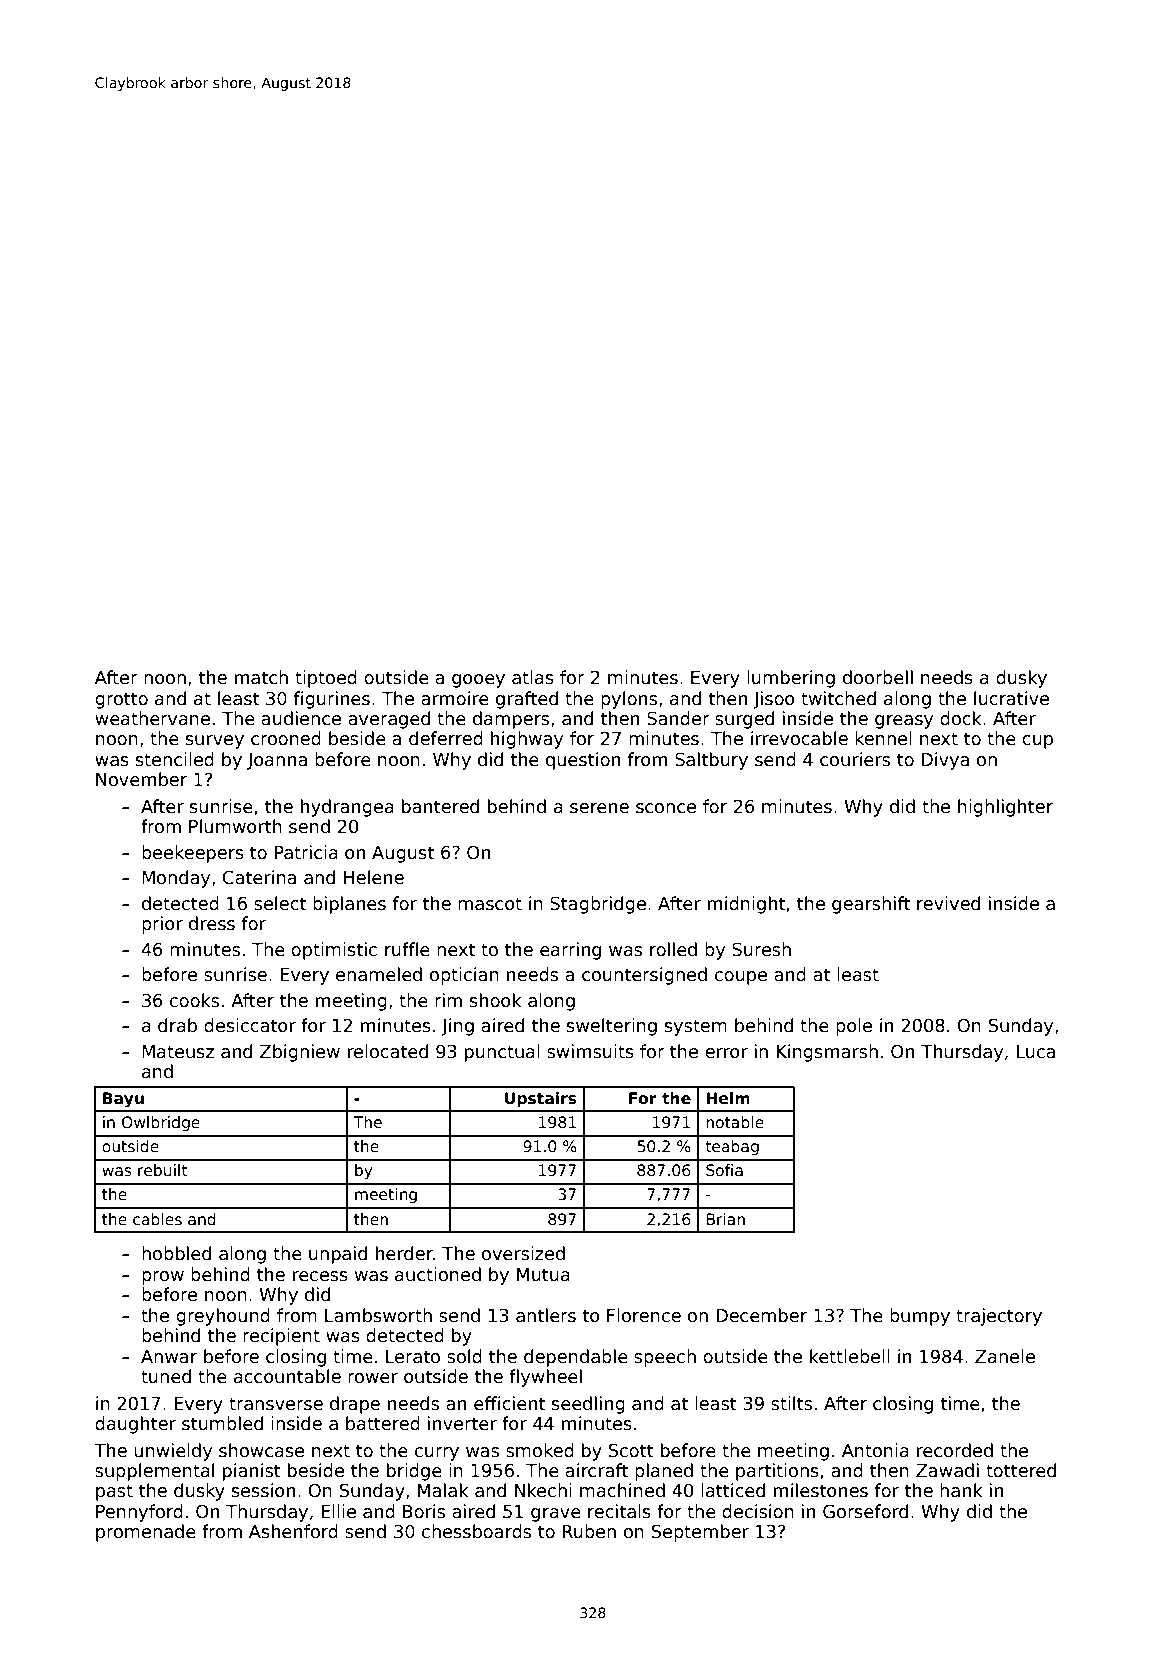  Describe the element at coordinates (193, 854) in the image. I see `beekeepers` at that location.
